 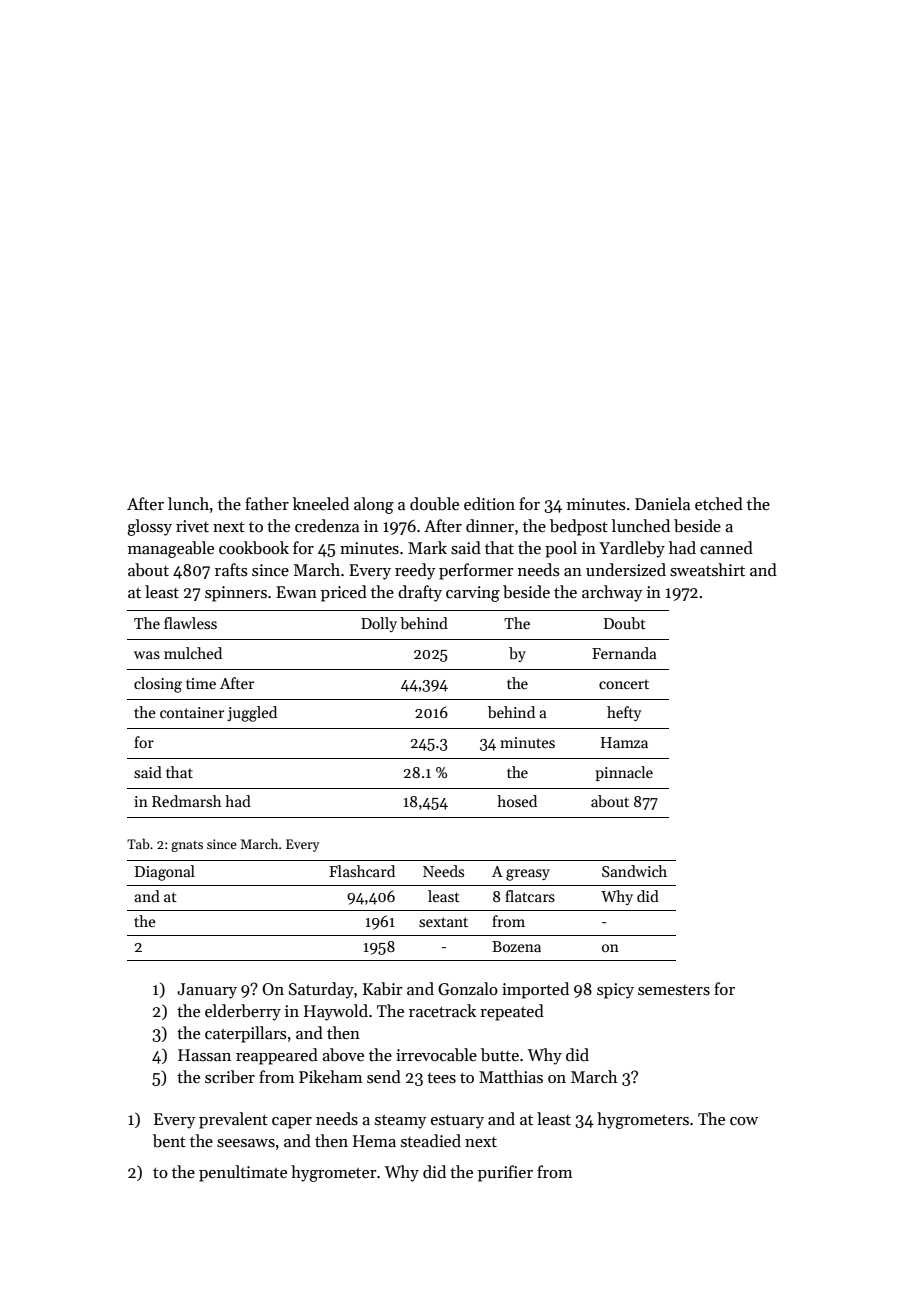 What do you see at coordinates (379, 624) in the screenshot?
I see `Dolly` at bounding box center [379, 624].
